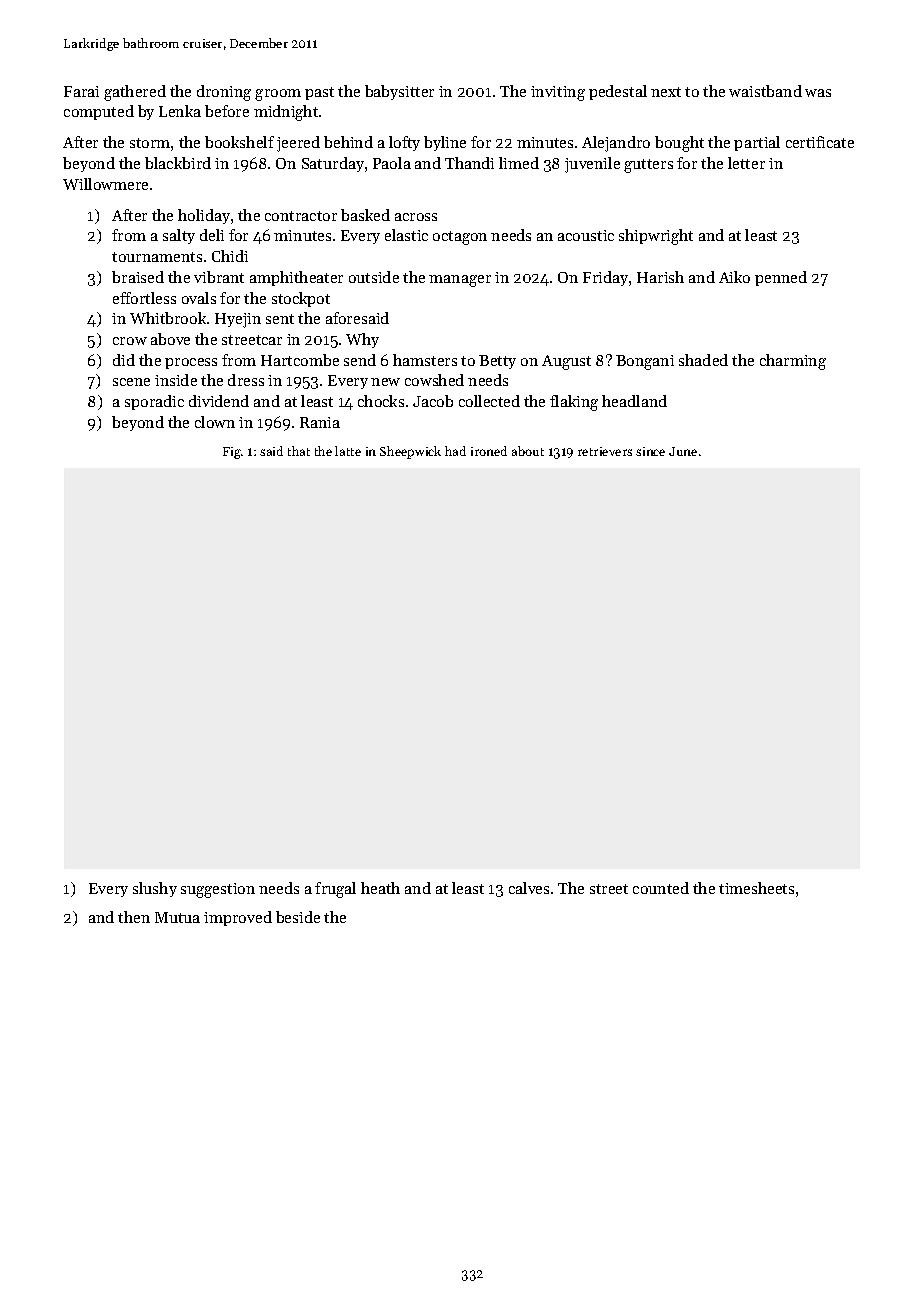 The width and height of the screenshot is (924, 1308). What do you see at coordinates (661, 888) in the screenshot?
I see `counted` at bounding box center [661, 888].
